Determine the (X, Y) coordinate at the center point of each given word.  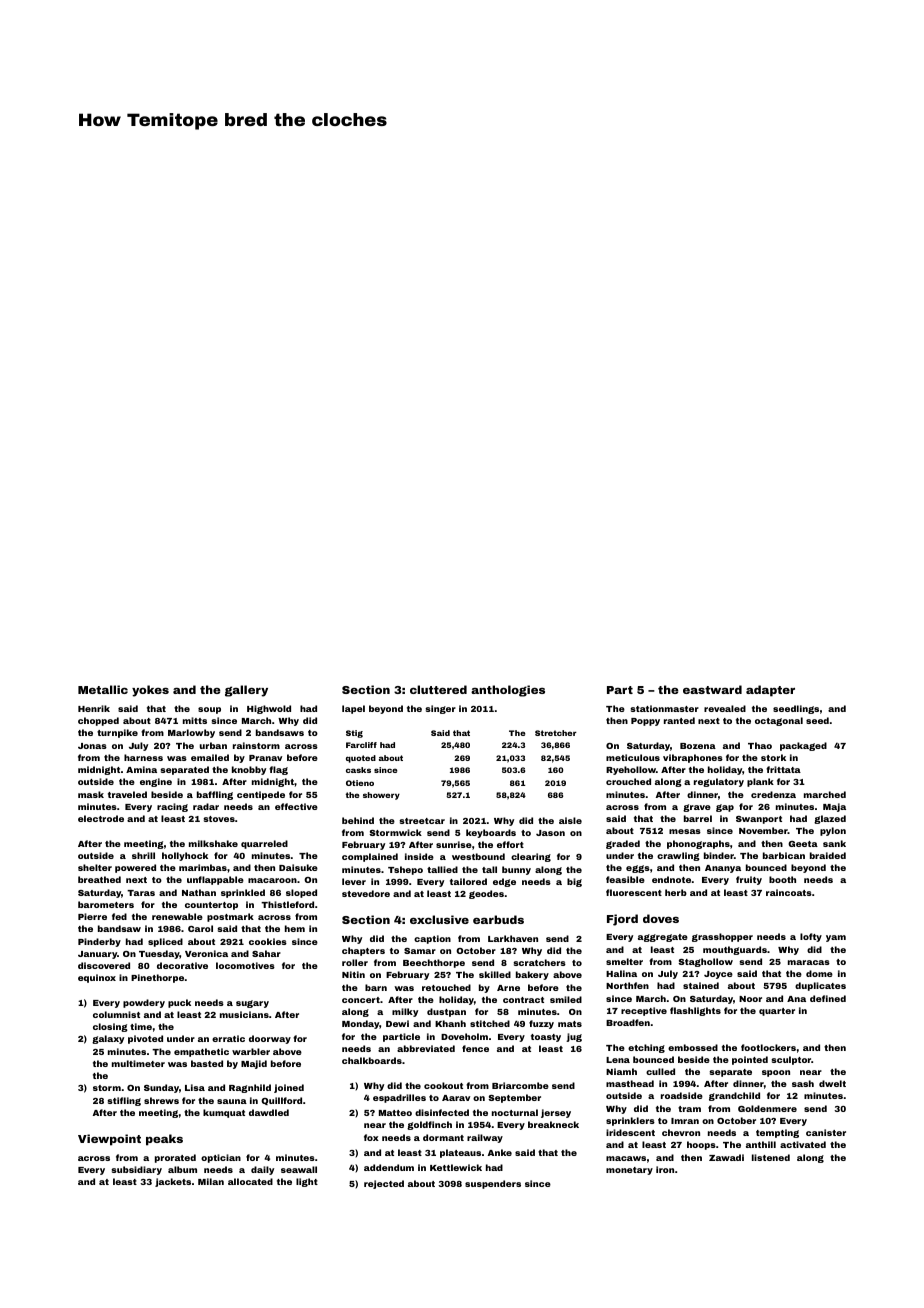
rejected (384, 1184)
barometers (106, 904)
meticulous (633, 757)
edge (504, 882)
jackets (173, 1182)
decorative (182, 965)
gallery (246, 691)
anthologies (508, 691)
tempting (777, 1133)
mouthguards (735, 950)
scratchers (539, 962)
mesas (685, 831)
